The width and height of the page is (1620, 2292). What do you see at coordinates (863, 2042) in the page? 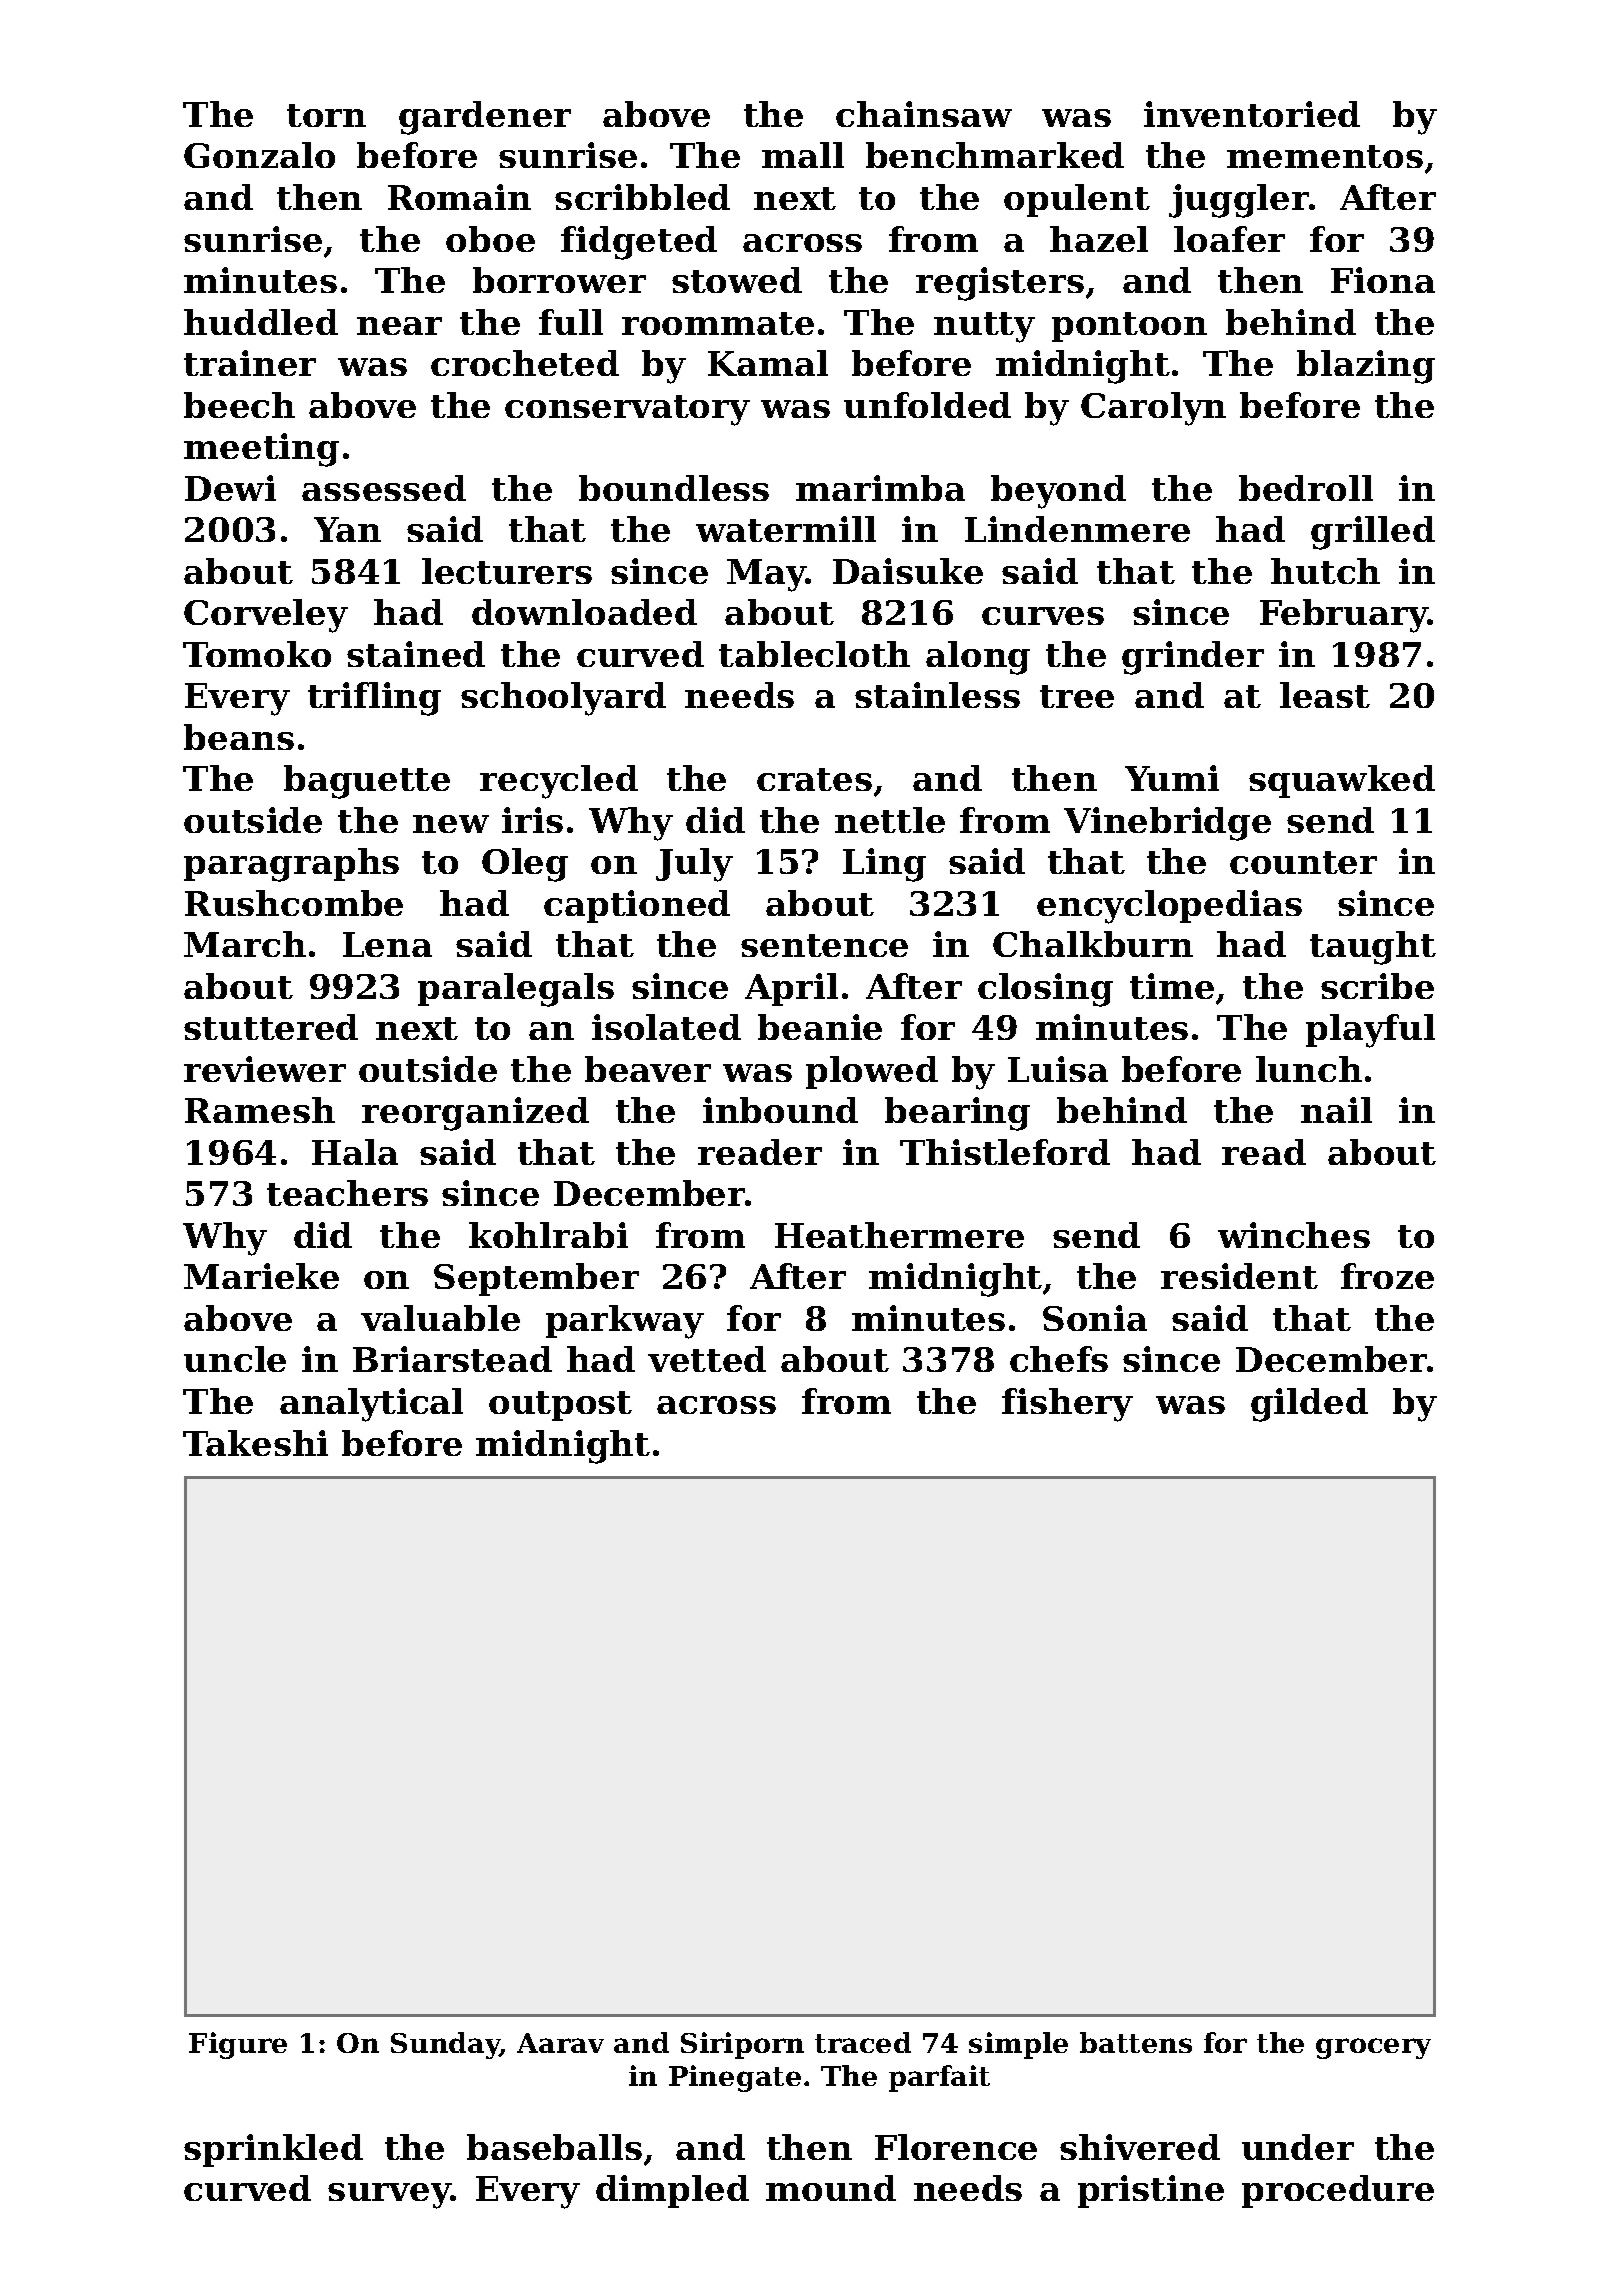
I see `traced` at bounding box center [863, 2042].
